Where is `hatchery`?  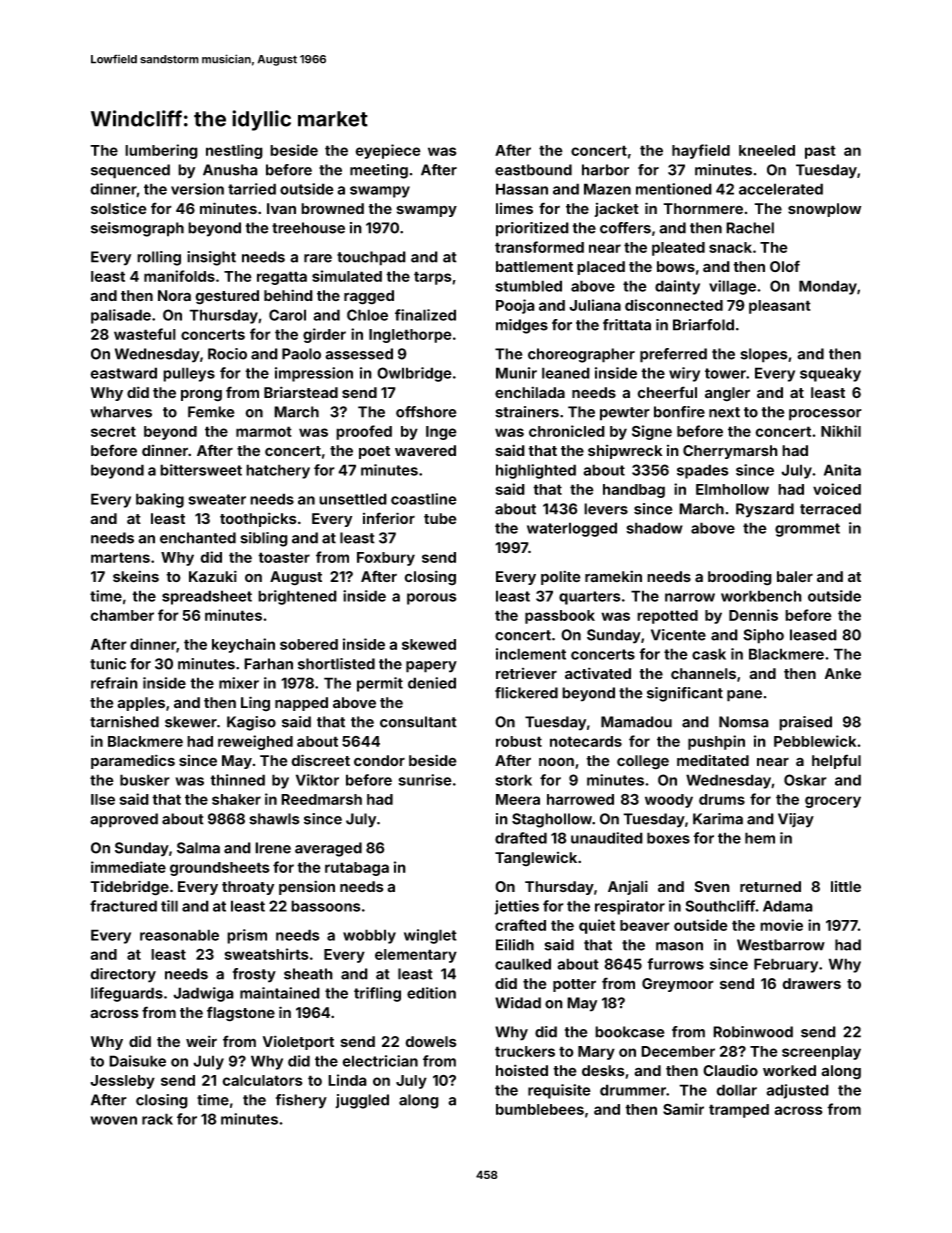 hatchery is located at coordinates (278, 471).
